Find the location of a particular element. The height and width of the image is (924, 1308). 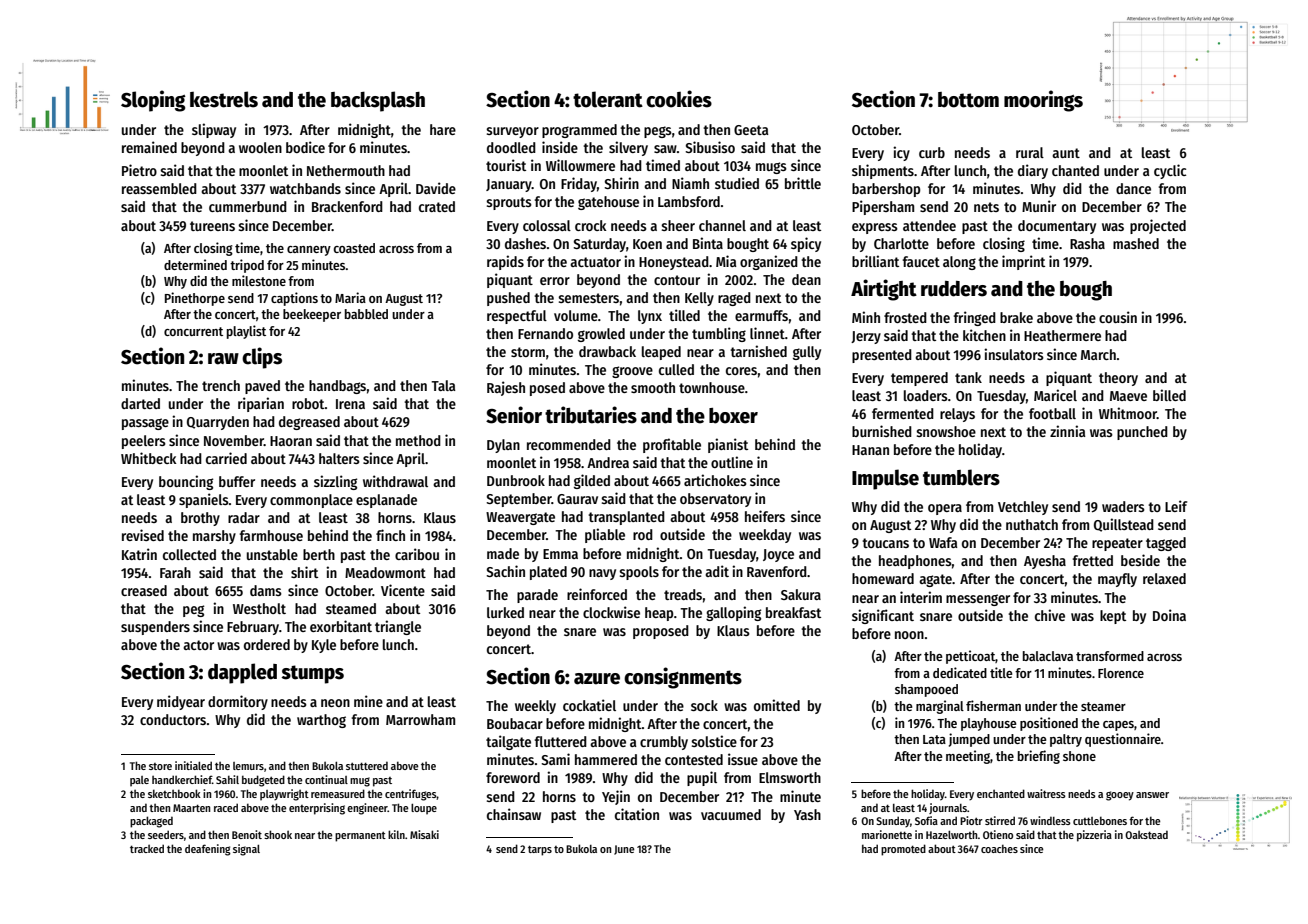

journals is located at coordinates (948, 808).
